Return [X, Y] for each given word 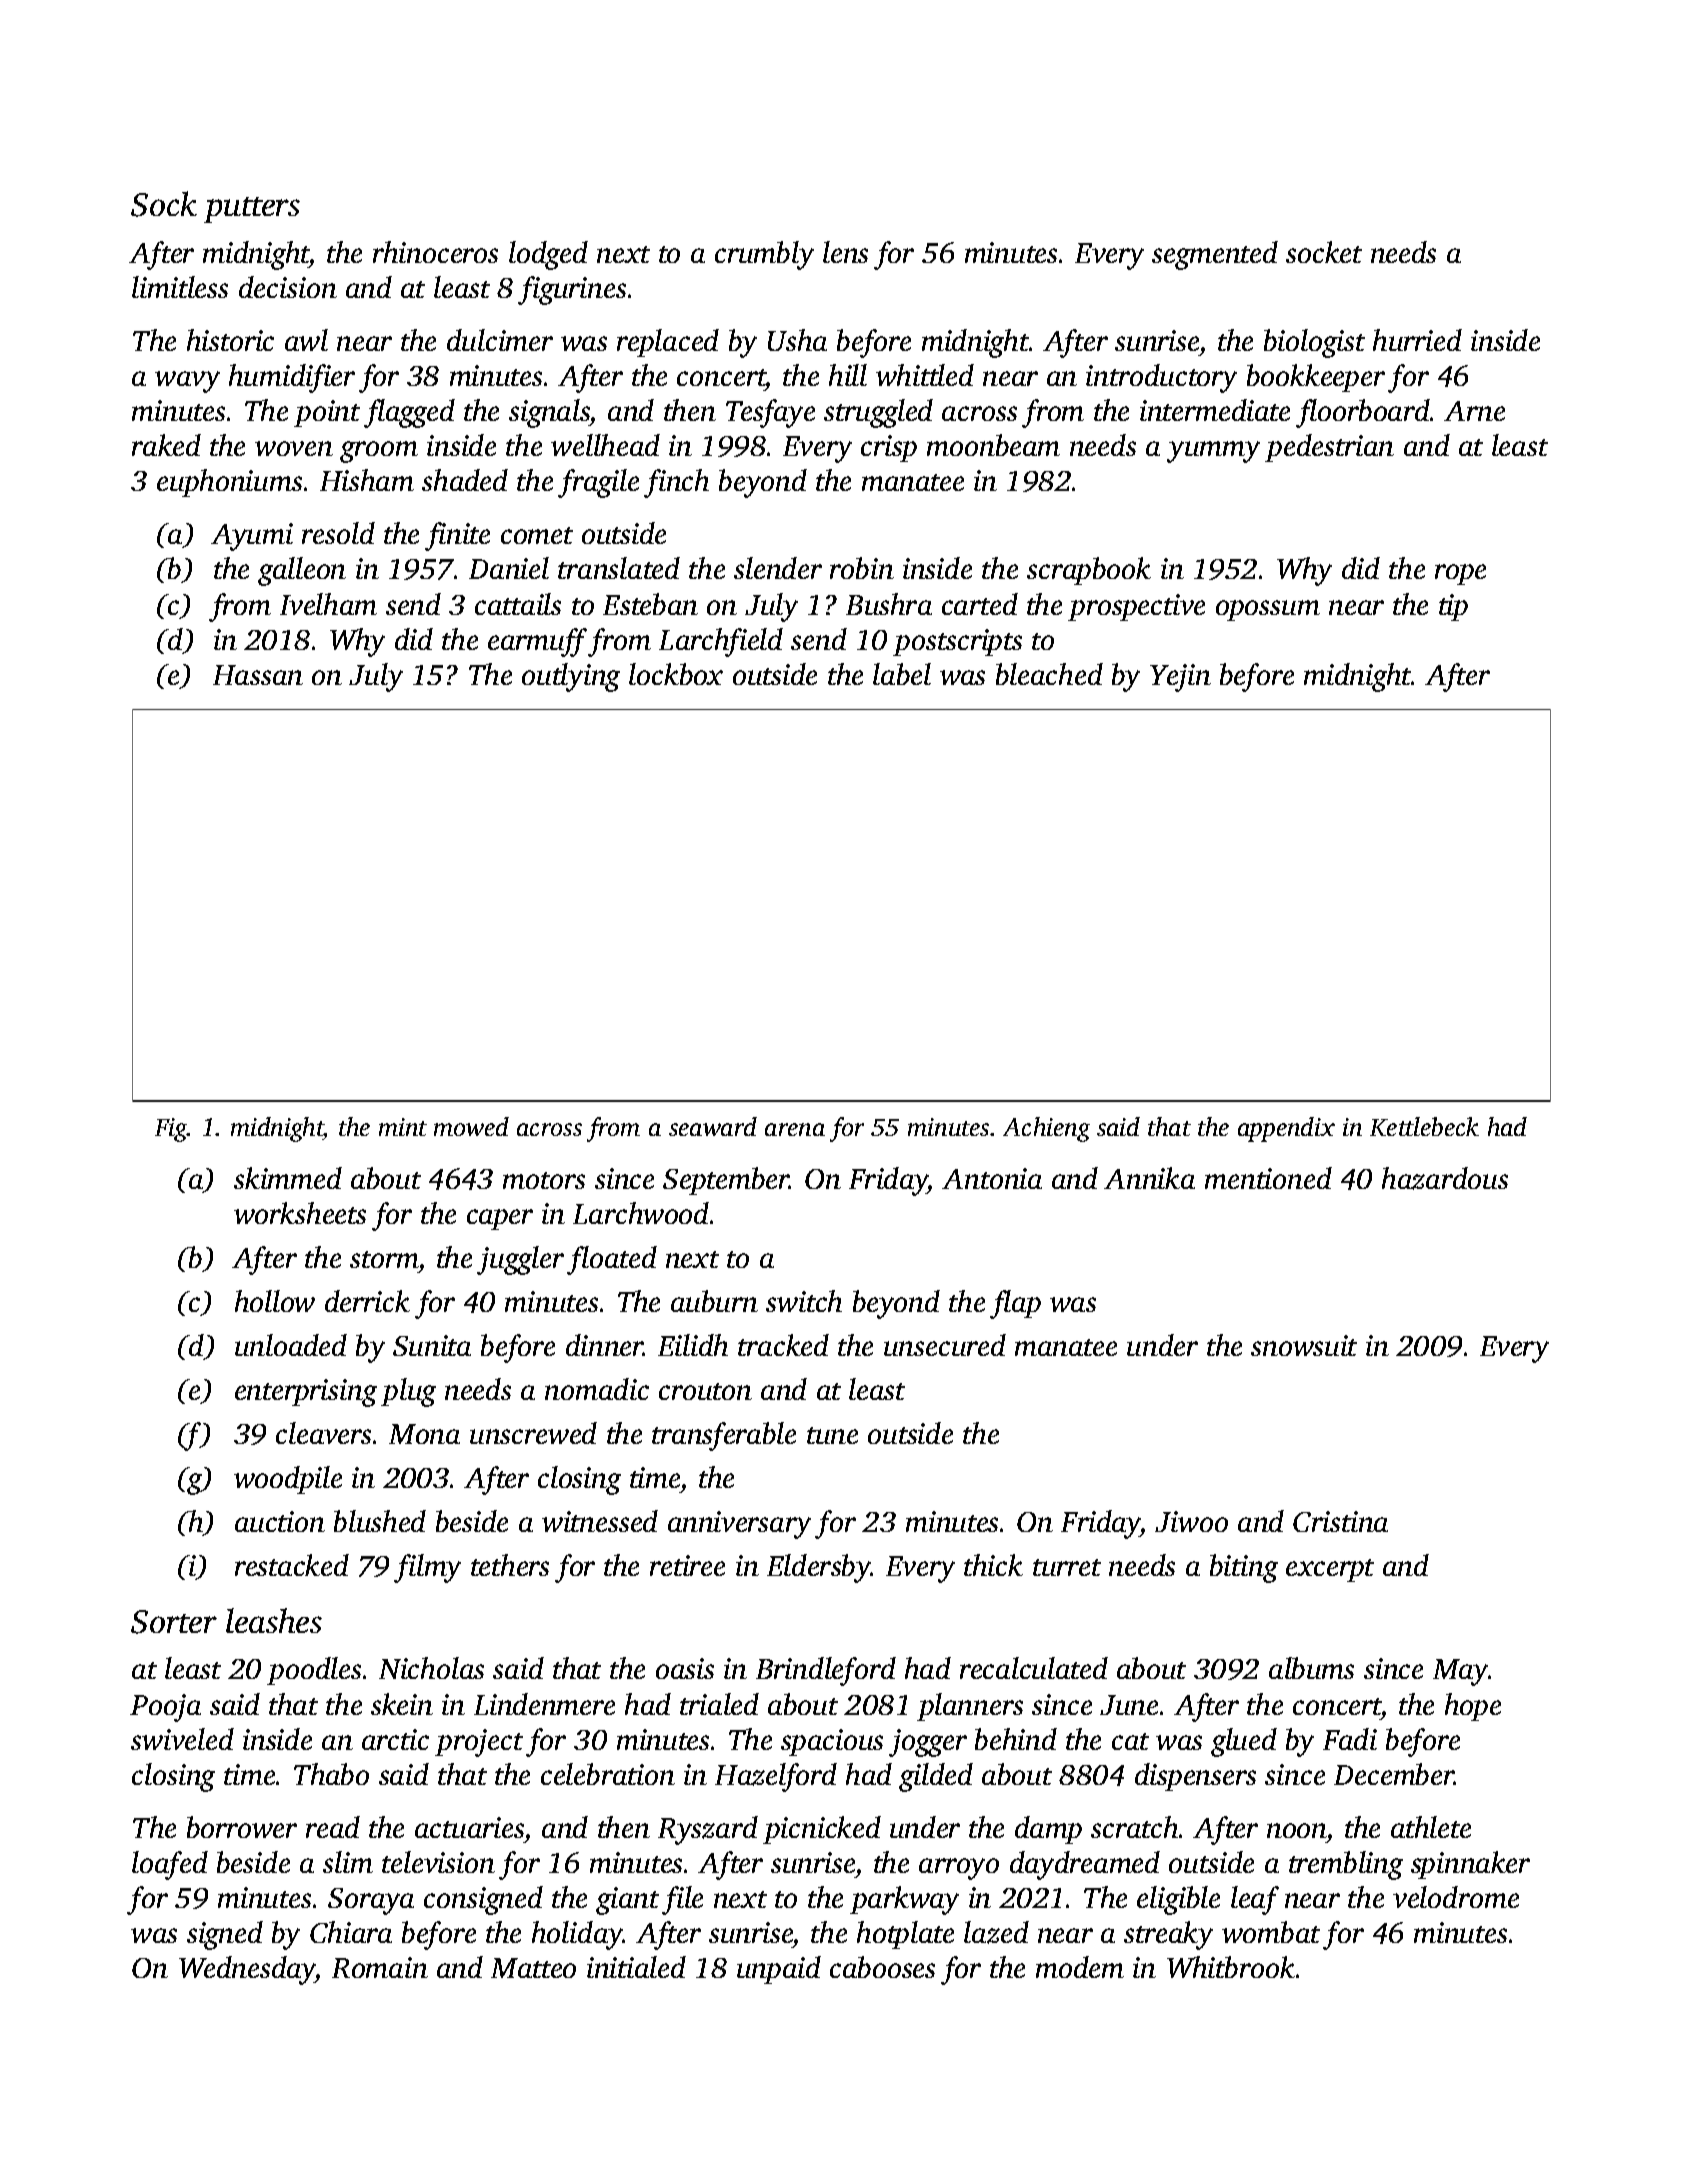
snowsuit [1304, 1345]
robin [862, 568]
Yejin [1180, 678]
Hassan [258, 675]
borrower [242, 1827]
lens [845, 252]
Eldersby [819, 1568]
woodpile [288, 1480]
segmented [1215, 255]
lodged [548, 255]
